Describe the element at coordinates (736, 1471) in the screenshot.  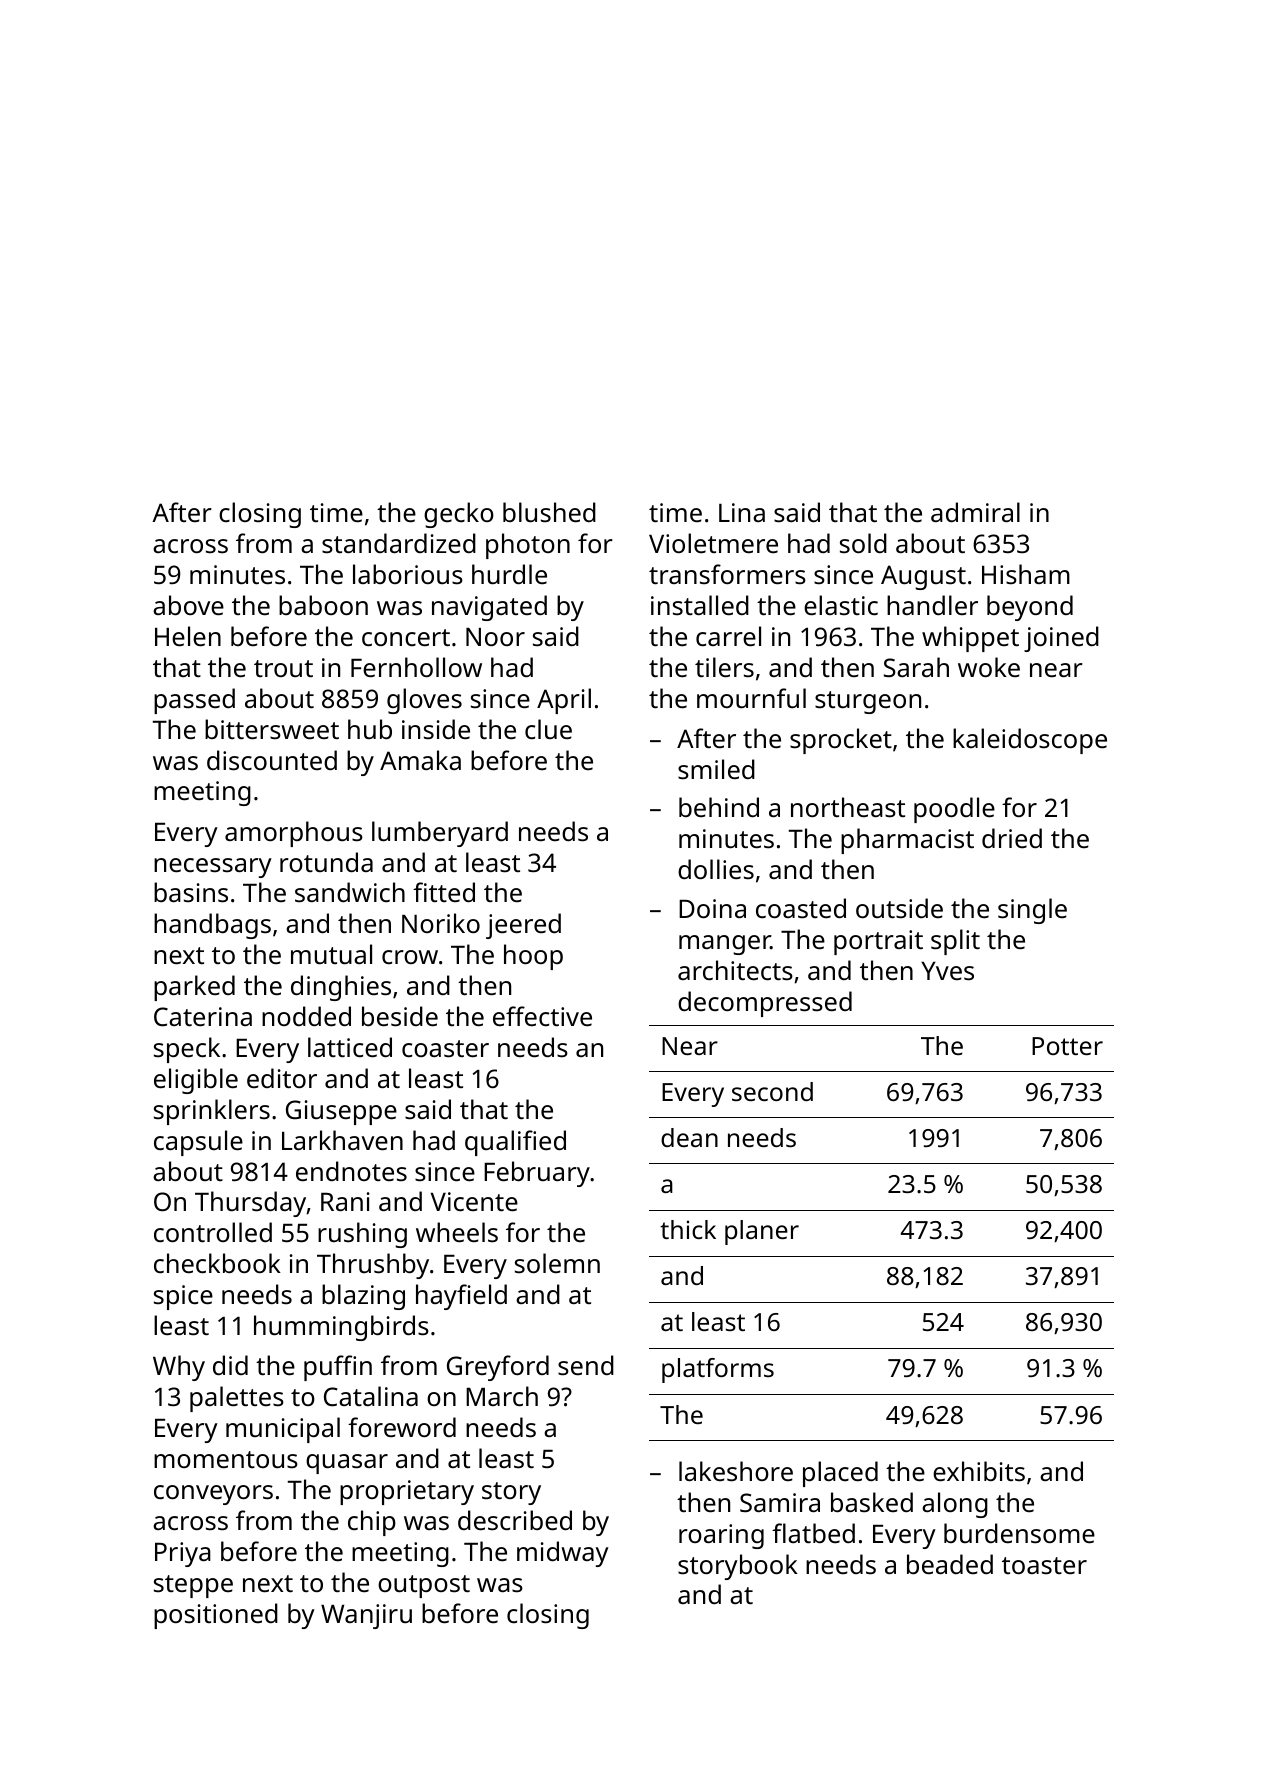
I see `lakeshore` at that location.
